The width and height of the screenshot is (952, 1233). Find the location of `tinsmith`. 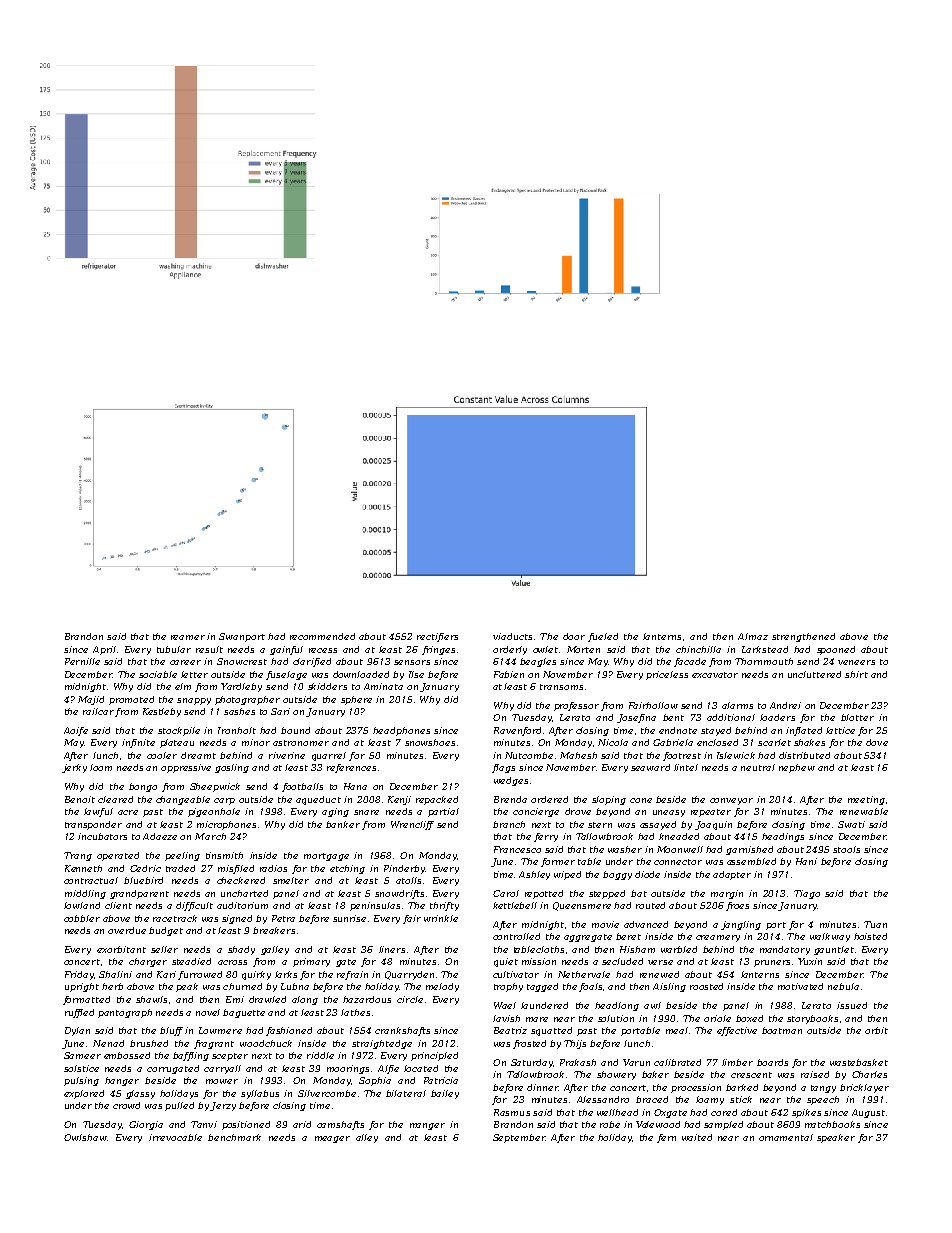

tinsmith is located at coordinates (224, 855).
